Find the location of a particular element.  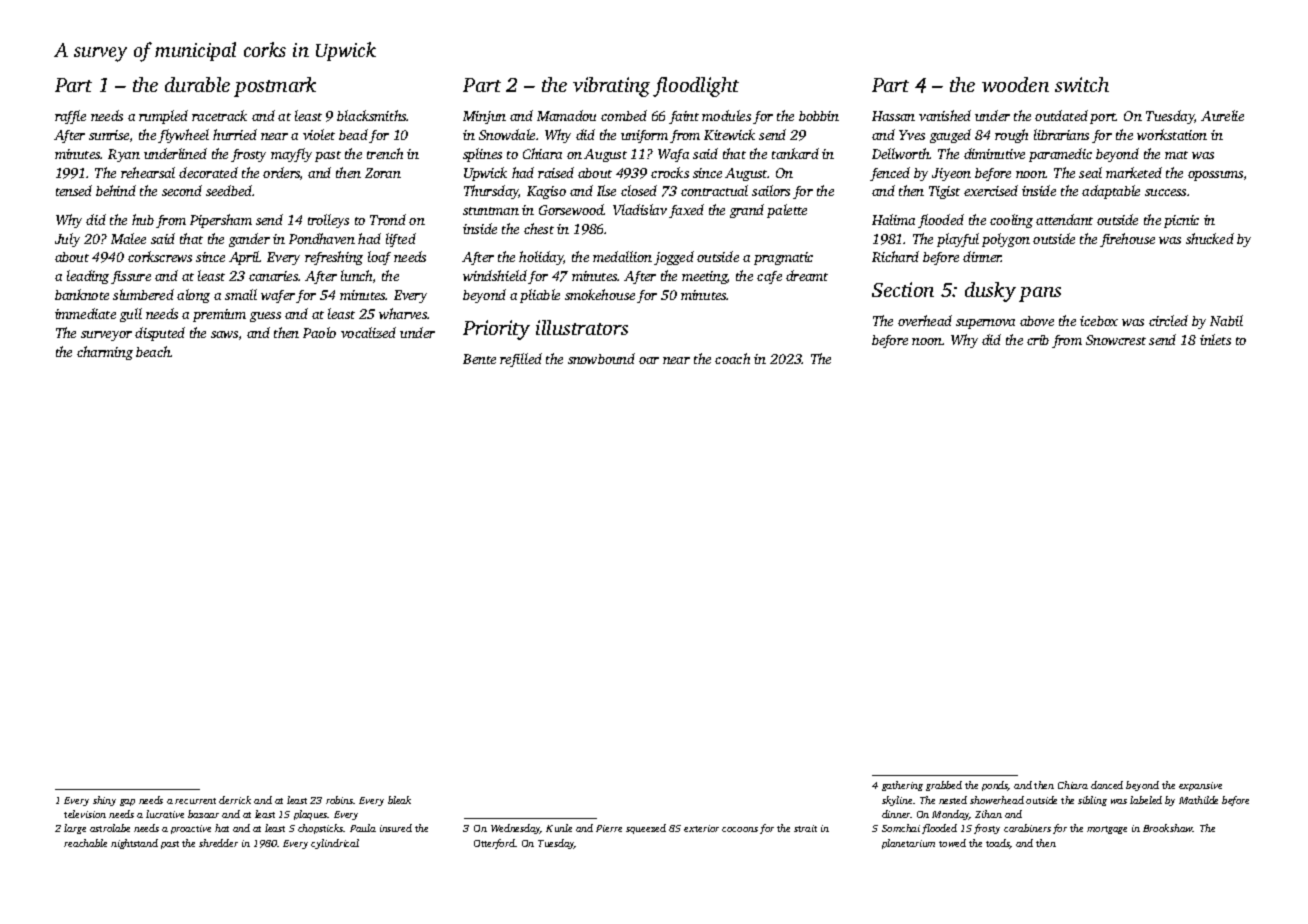

Snowcrest is located at coordinates (1116, 340).
